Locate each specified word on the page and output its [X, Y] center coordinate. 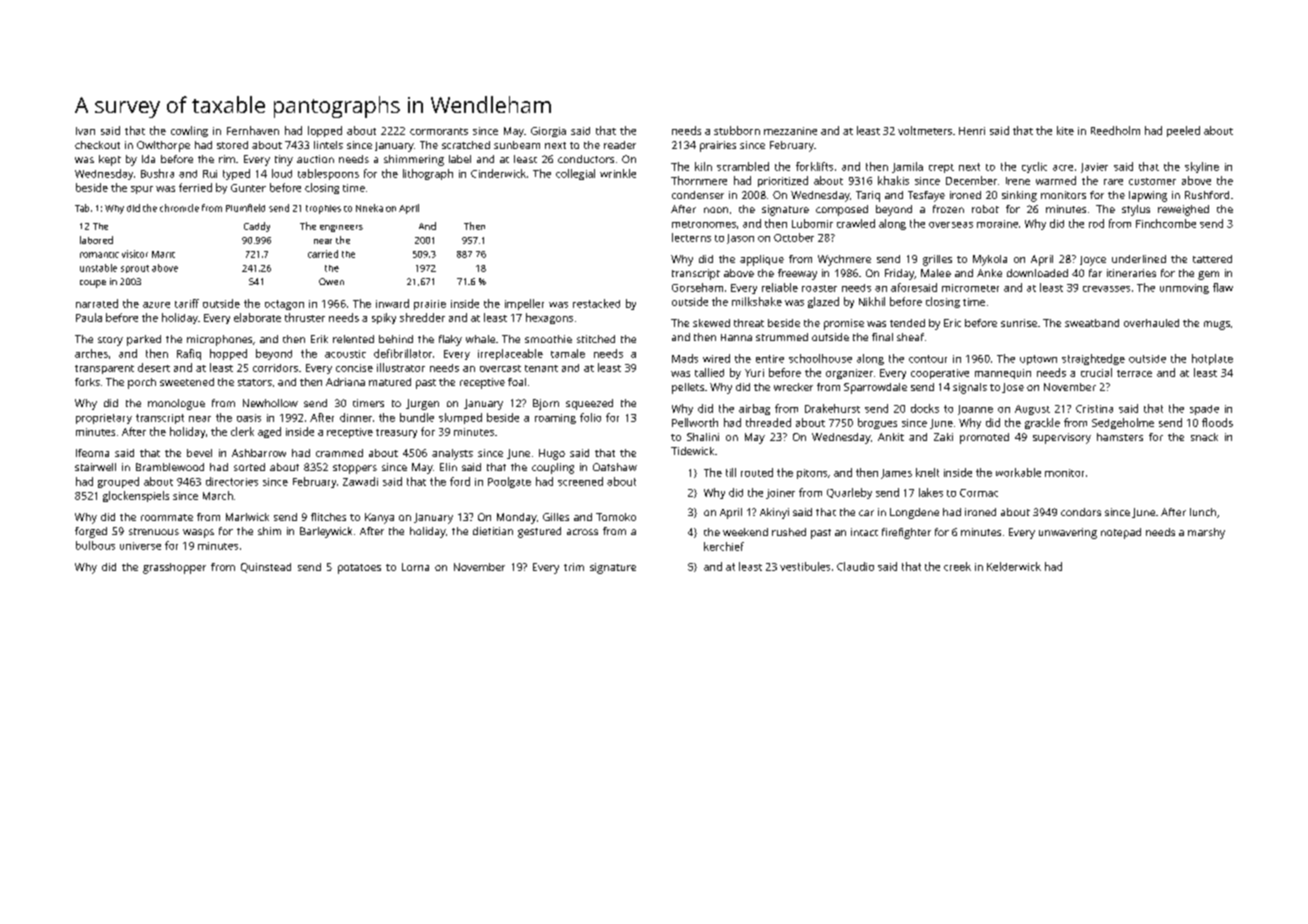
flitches [328, 517]
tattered [1212, 259]
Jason [740, 239]
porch [142, 383]
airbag [754, 409]
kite [1065, 130]
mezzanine [790, 131]
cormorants [439, 131]
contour [928, 359]
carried [323, 254]
